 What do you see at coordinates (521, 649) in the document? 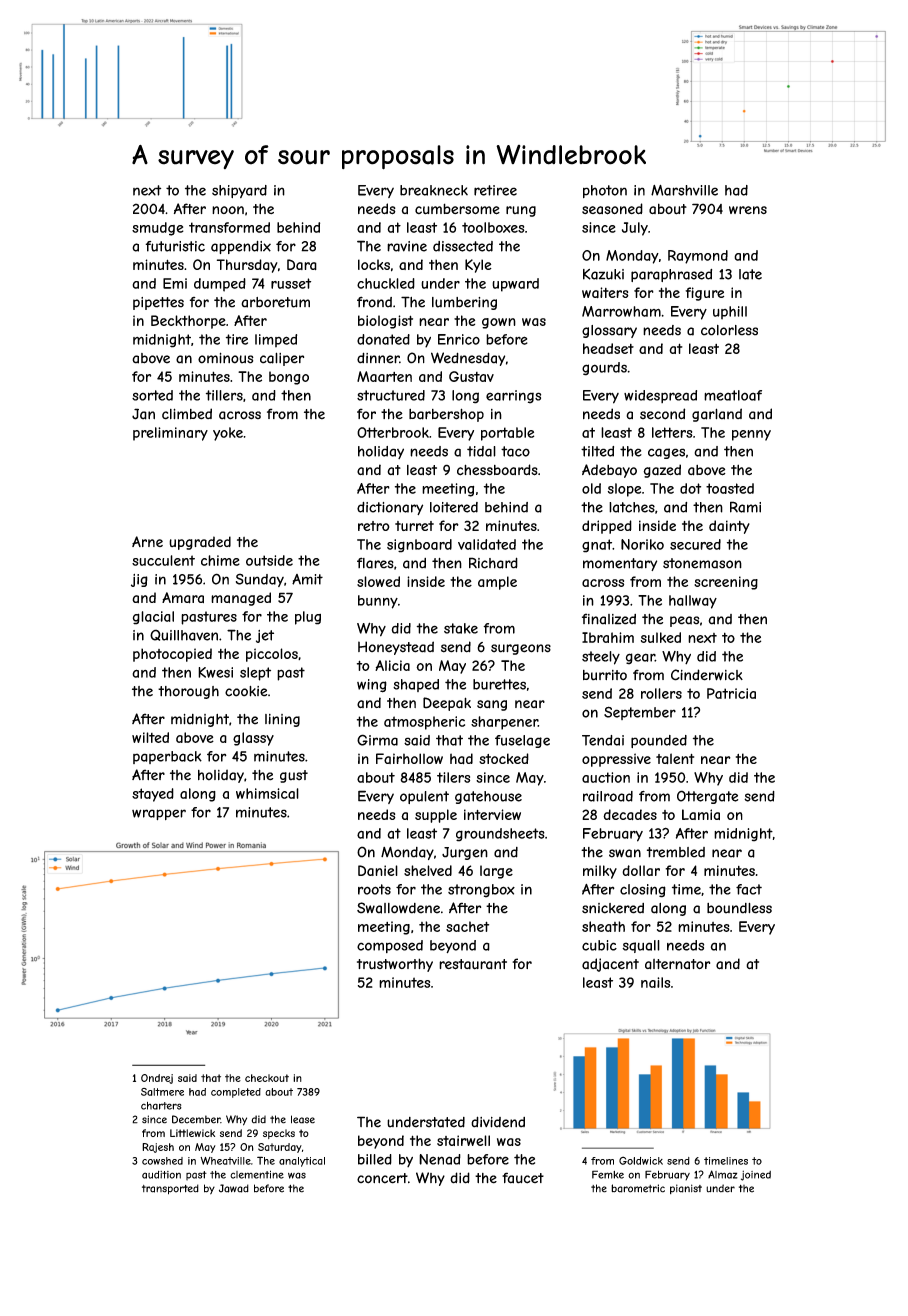
I see `surgeons` at bounding box center [521, 649].
